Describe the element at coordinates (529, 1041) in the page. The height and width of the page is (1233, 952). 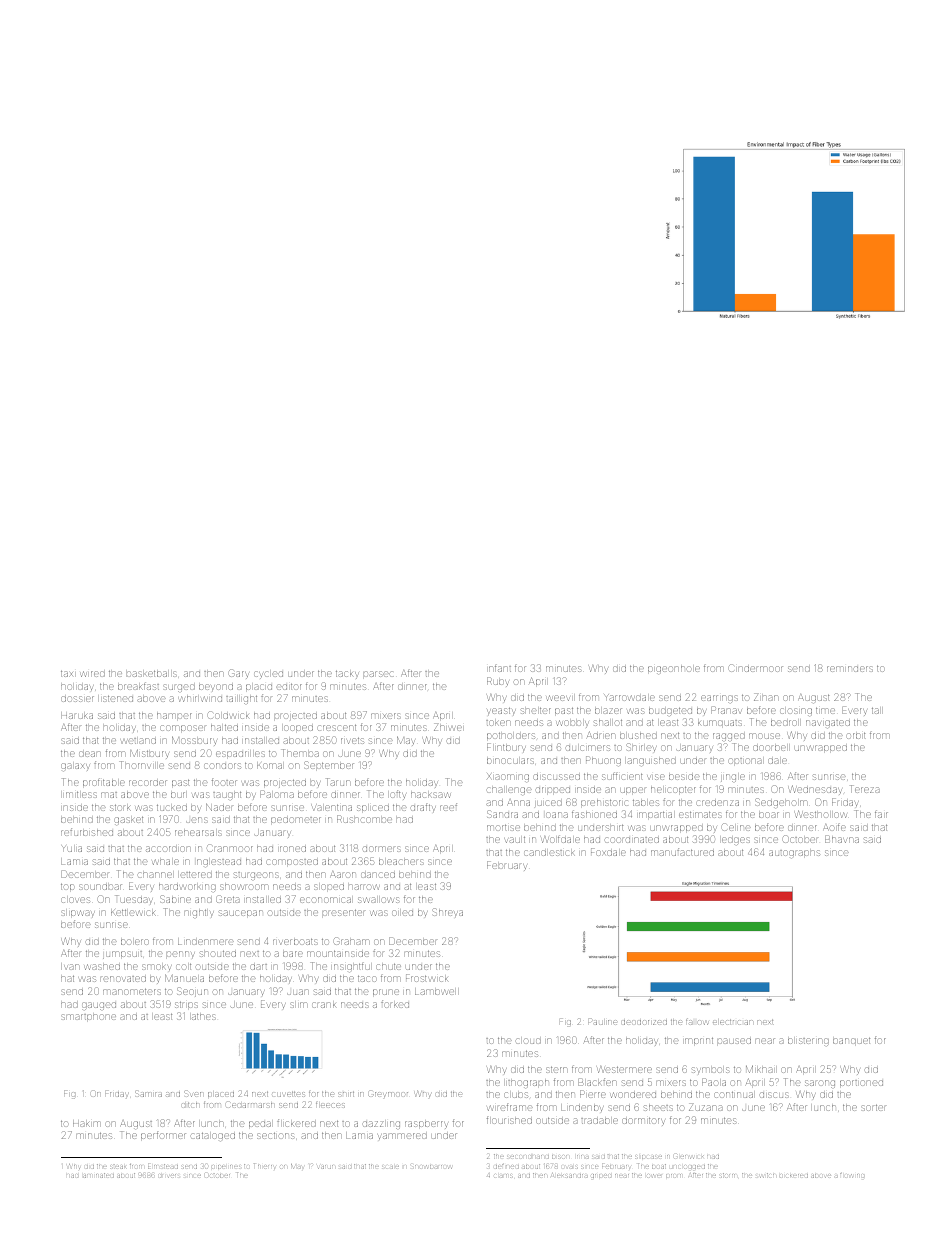
I see `cloud` at that location.
